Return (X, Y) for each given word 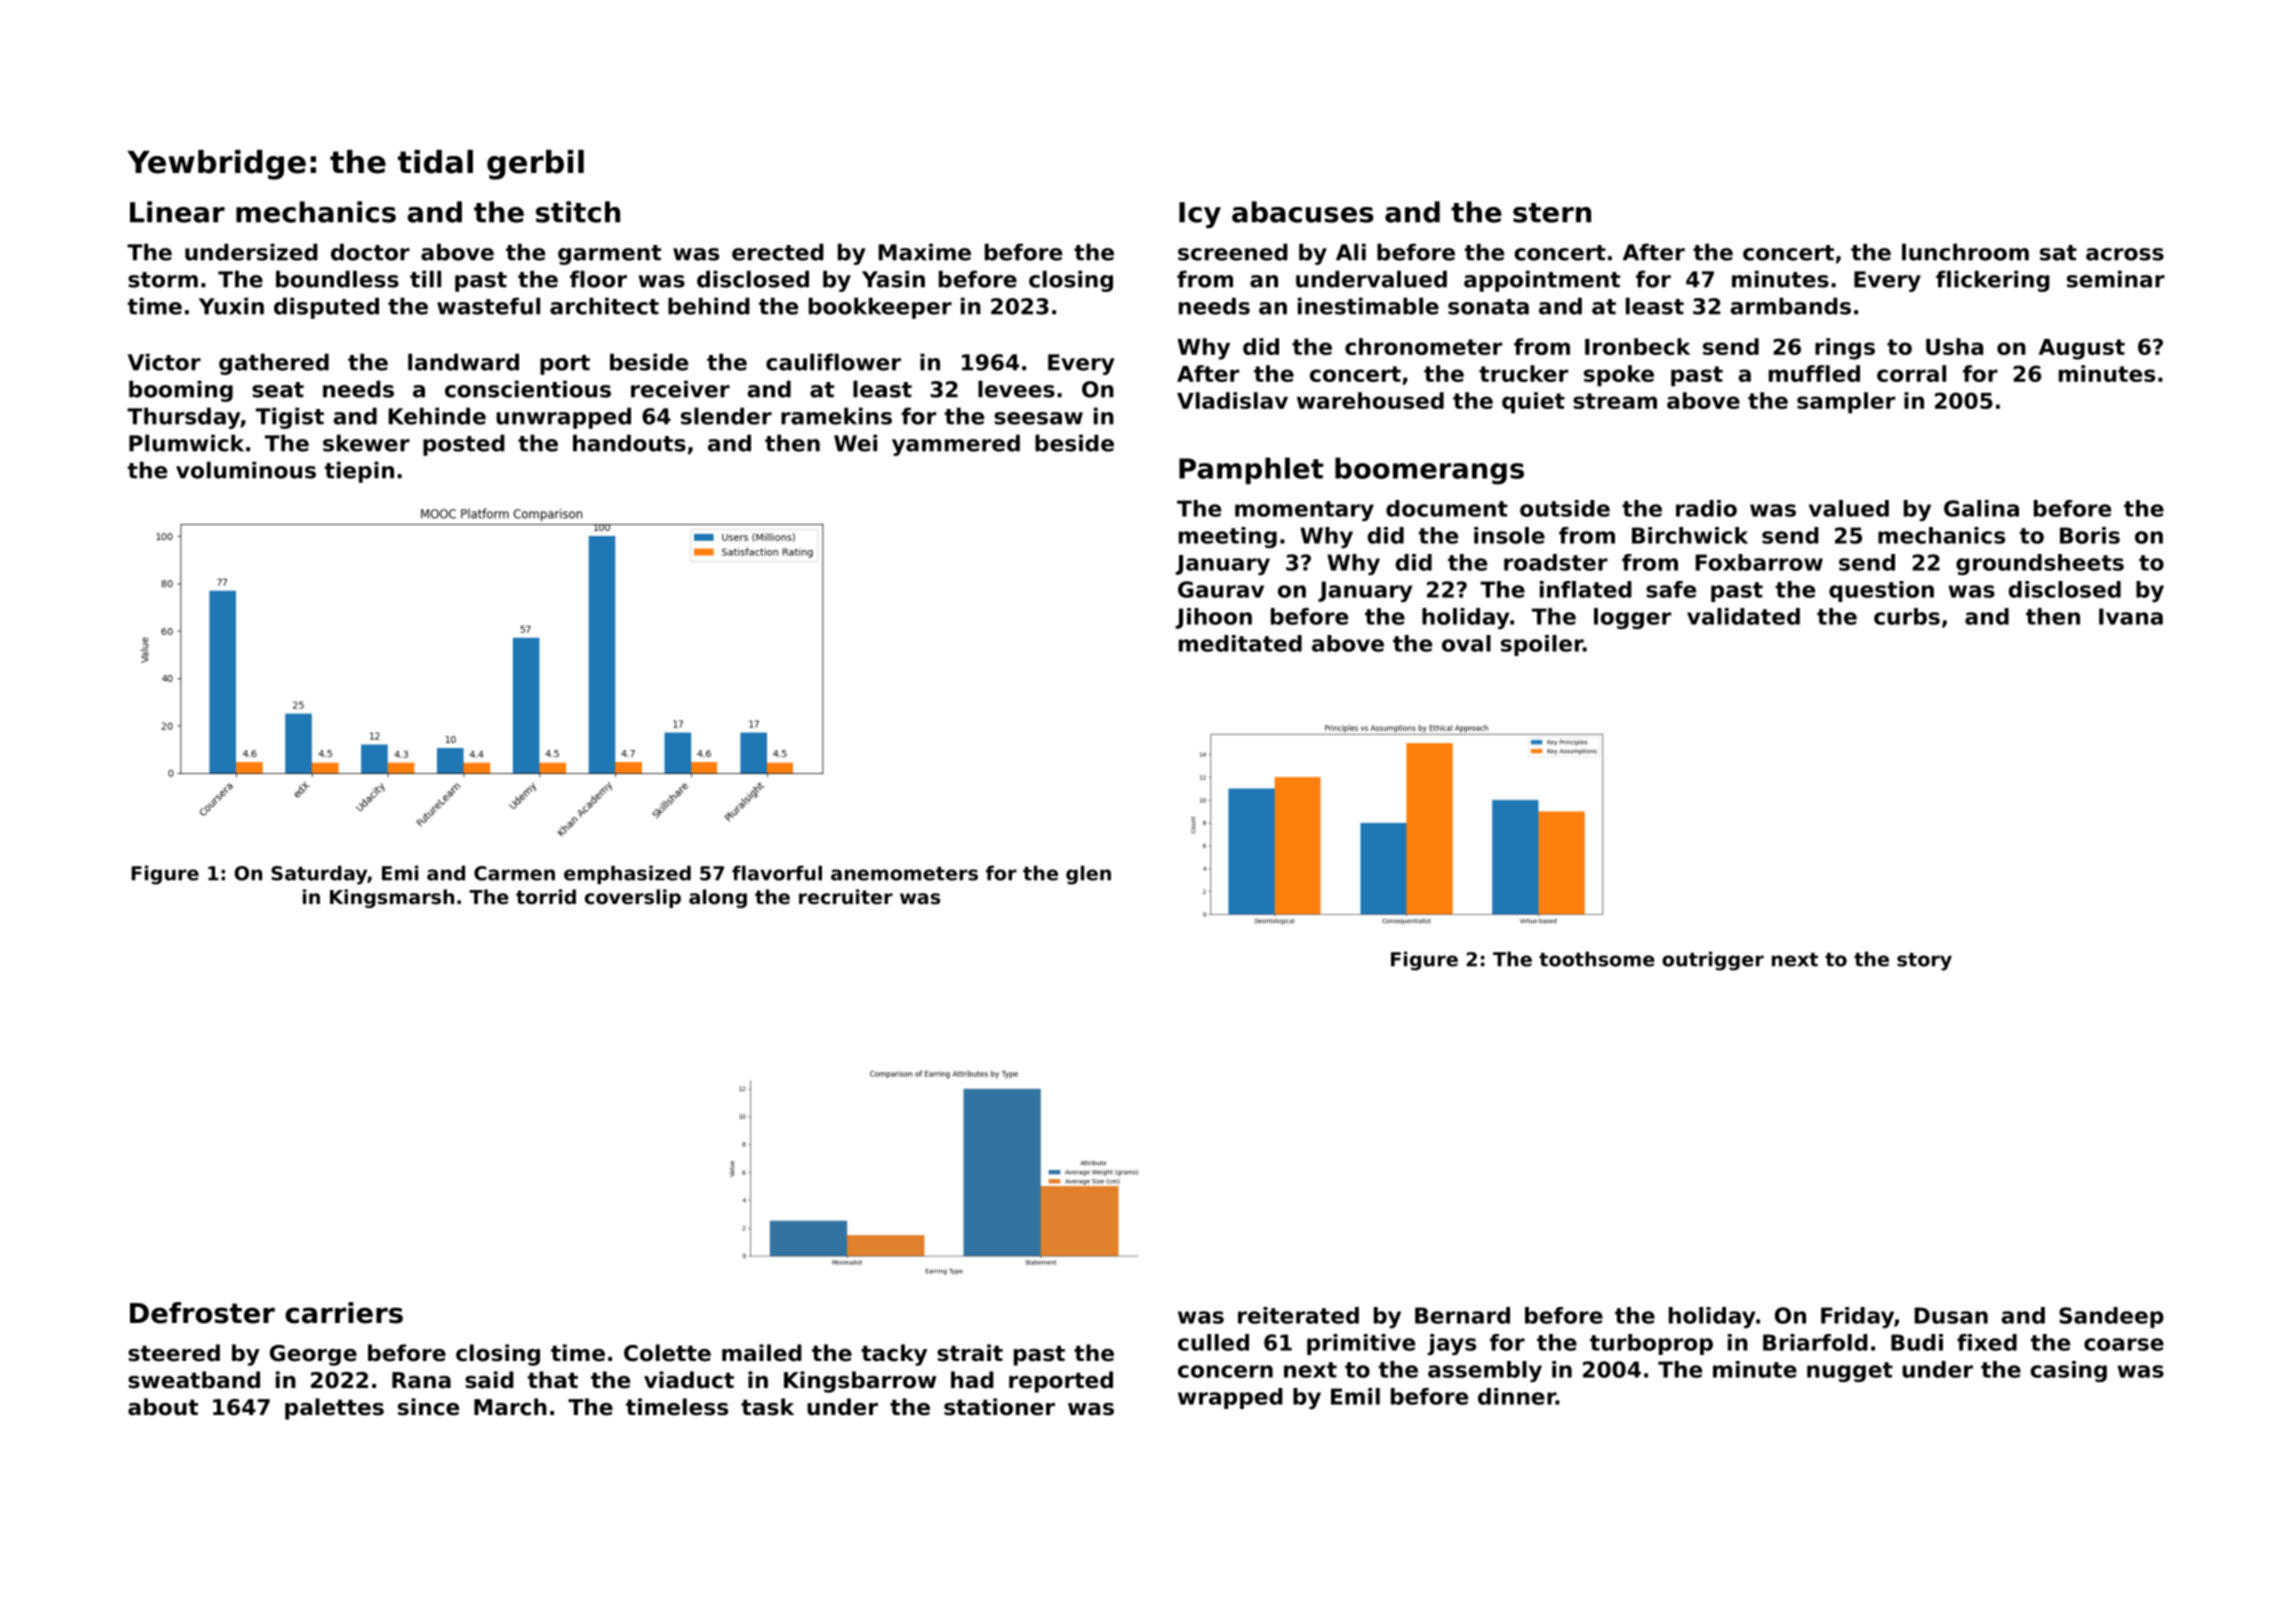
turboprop (1651, 1344)
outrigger (1713, 961)
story (1924, 962)
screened (1233, 252)
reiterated (1298, 1315)
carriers (344, 1313)
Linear (177, 212)
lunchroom (1965, 252)
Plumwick (186, 443)
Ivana (2131, 616)
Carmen (514, 873)
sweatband (194, 1380)
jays (1452, 1344)
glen (1088, 875)
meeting (1228, 537)
